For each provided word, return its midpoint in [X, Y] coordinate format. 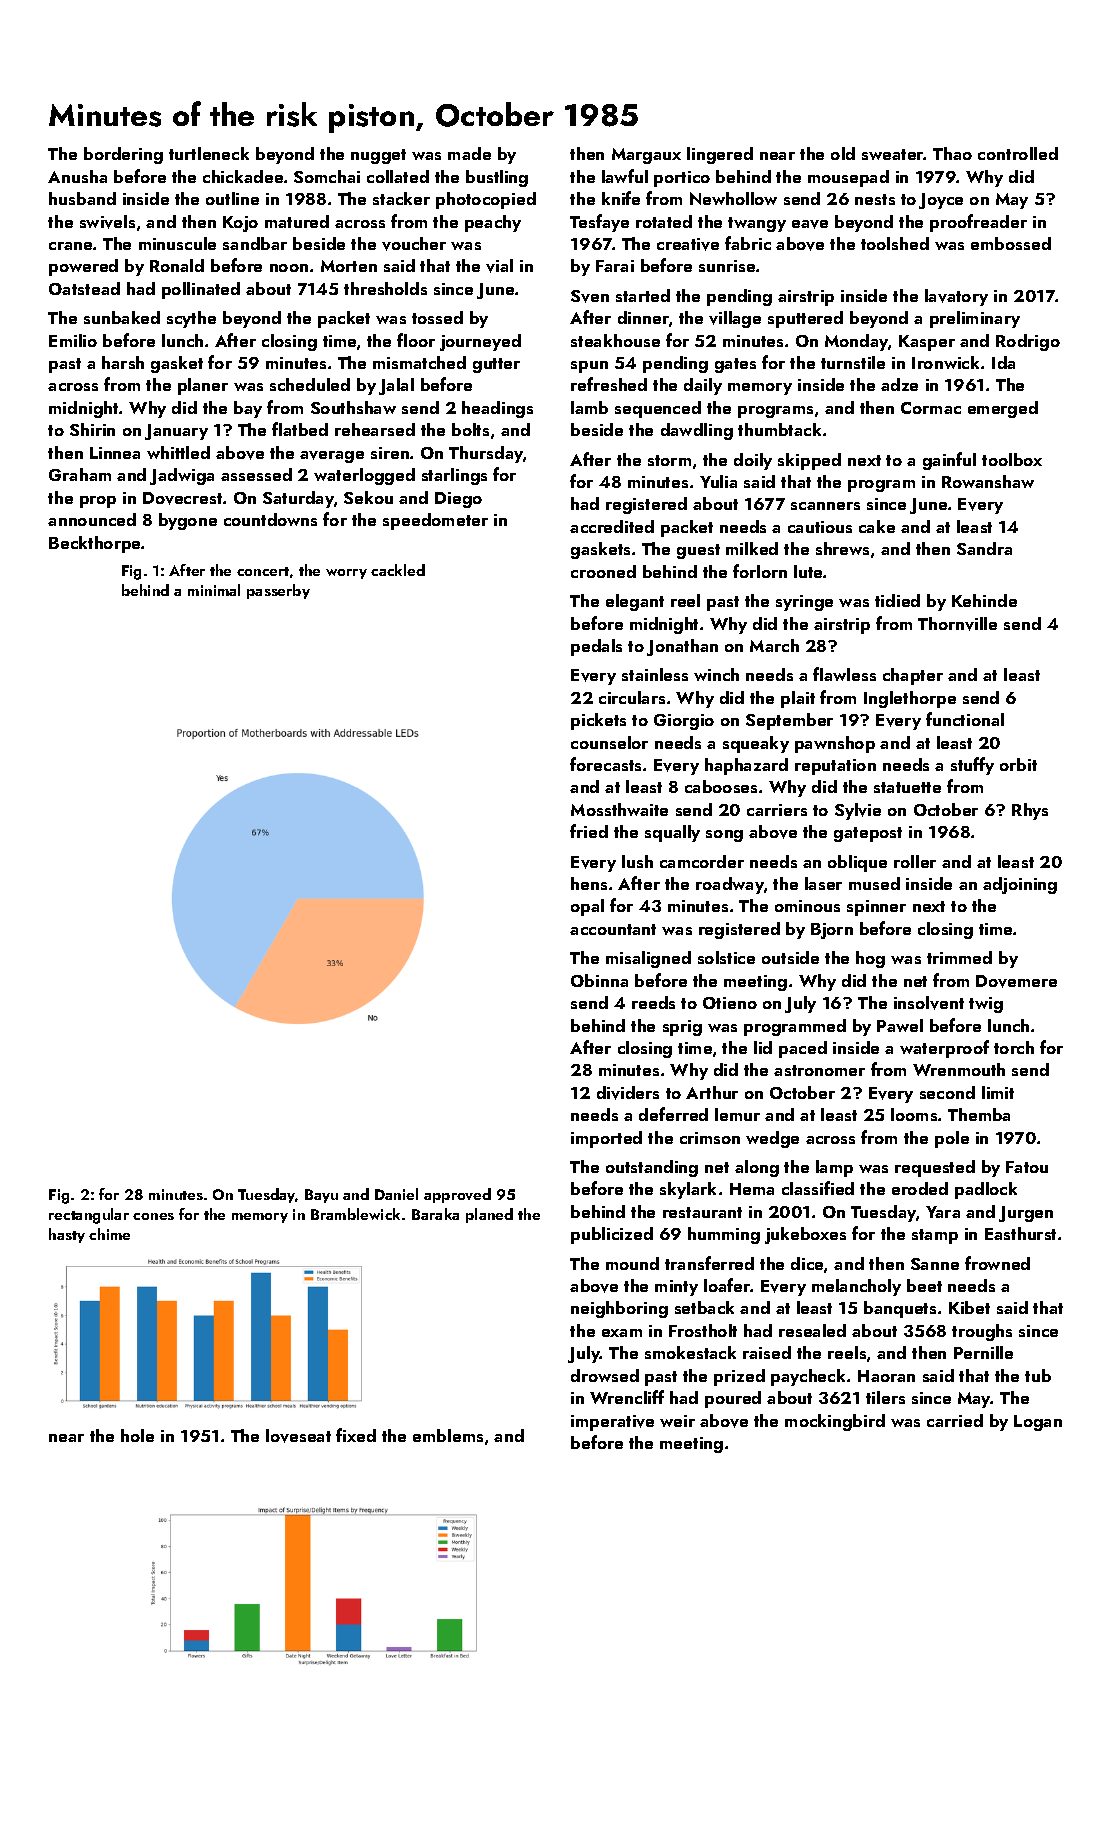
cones [153, 1216]
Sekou [368, 497]
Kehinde [984, 600]
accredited [612, 526]
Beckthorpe [95, 544]
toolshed [895, 243]
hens [589, 883]
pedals [596, 647]
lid [763, 1047]
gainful [949, 461]
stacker [401, 198]
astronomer [819, 1070]
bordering [123, 155]
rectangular [89, 1216]
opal [587, 907]
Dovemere [1016, 981]
